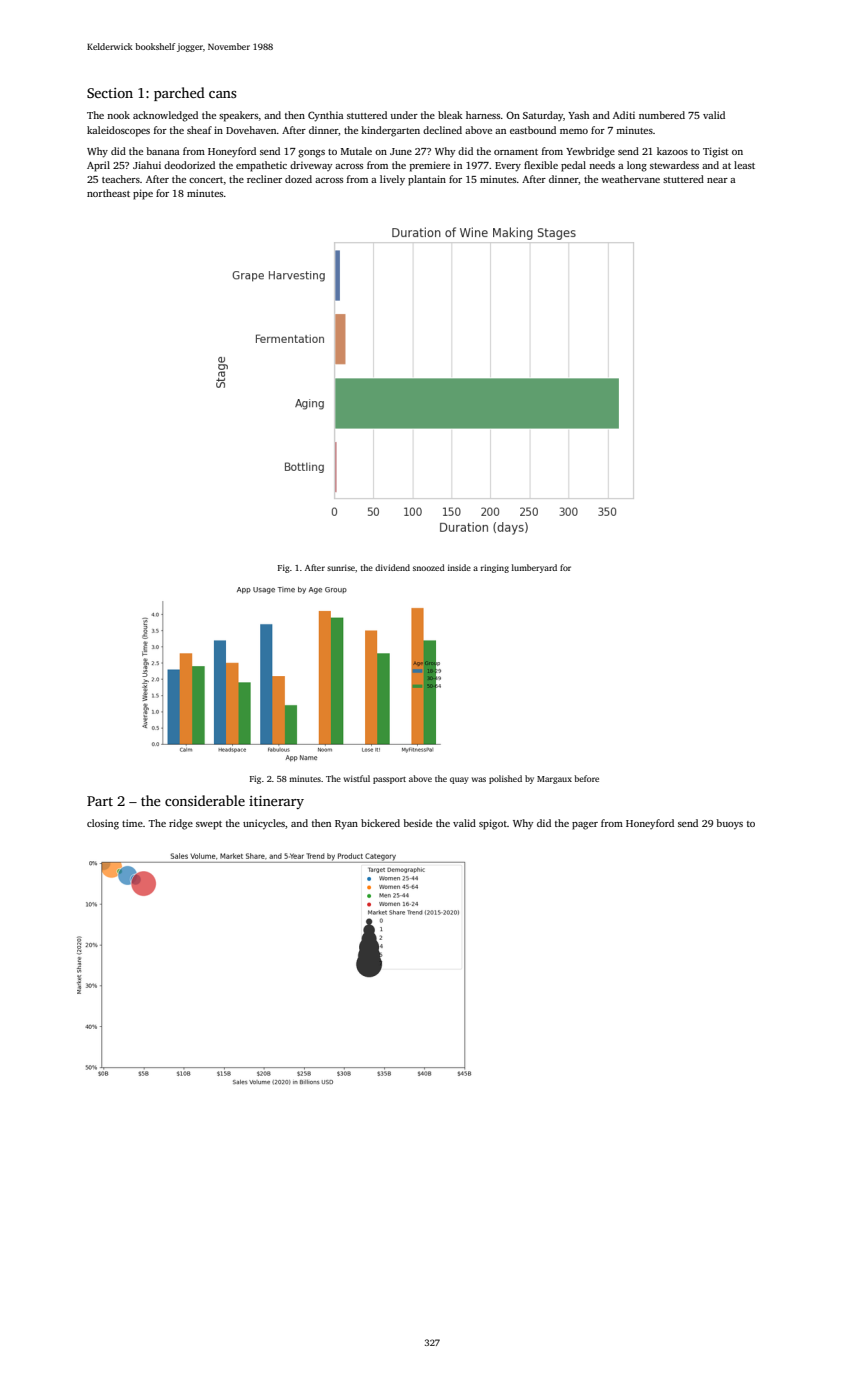  Describe the element at coordinates (341, 567) in the page. I see `sunrise` at that location.
